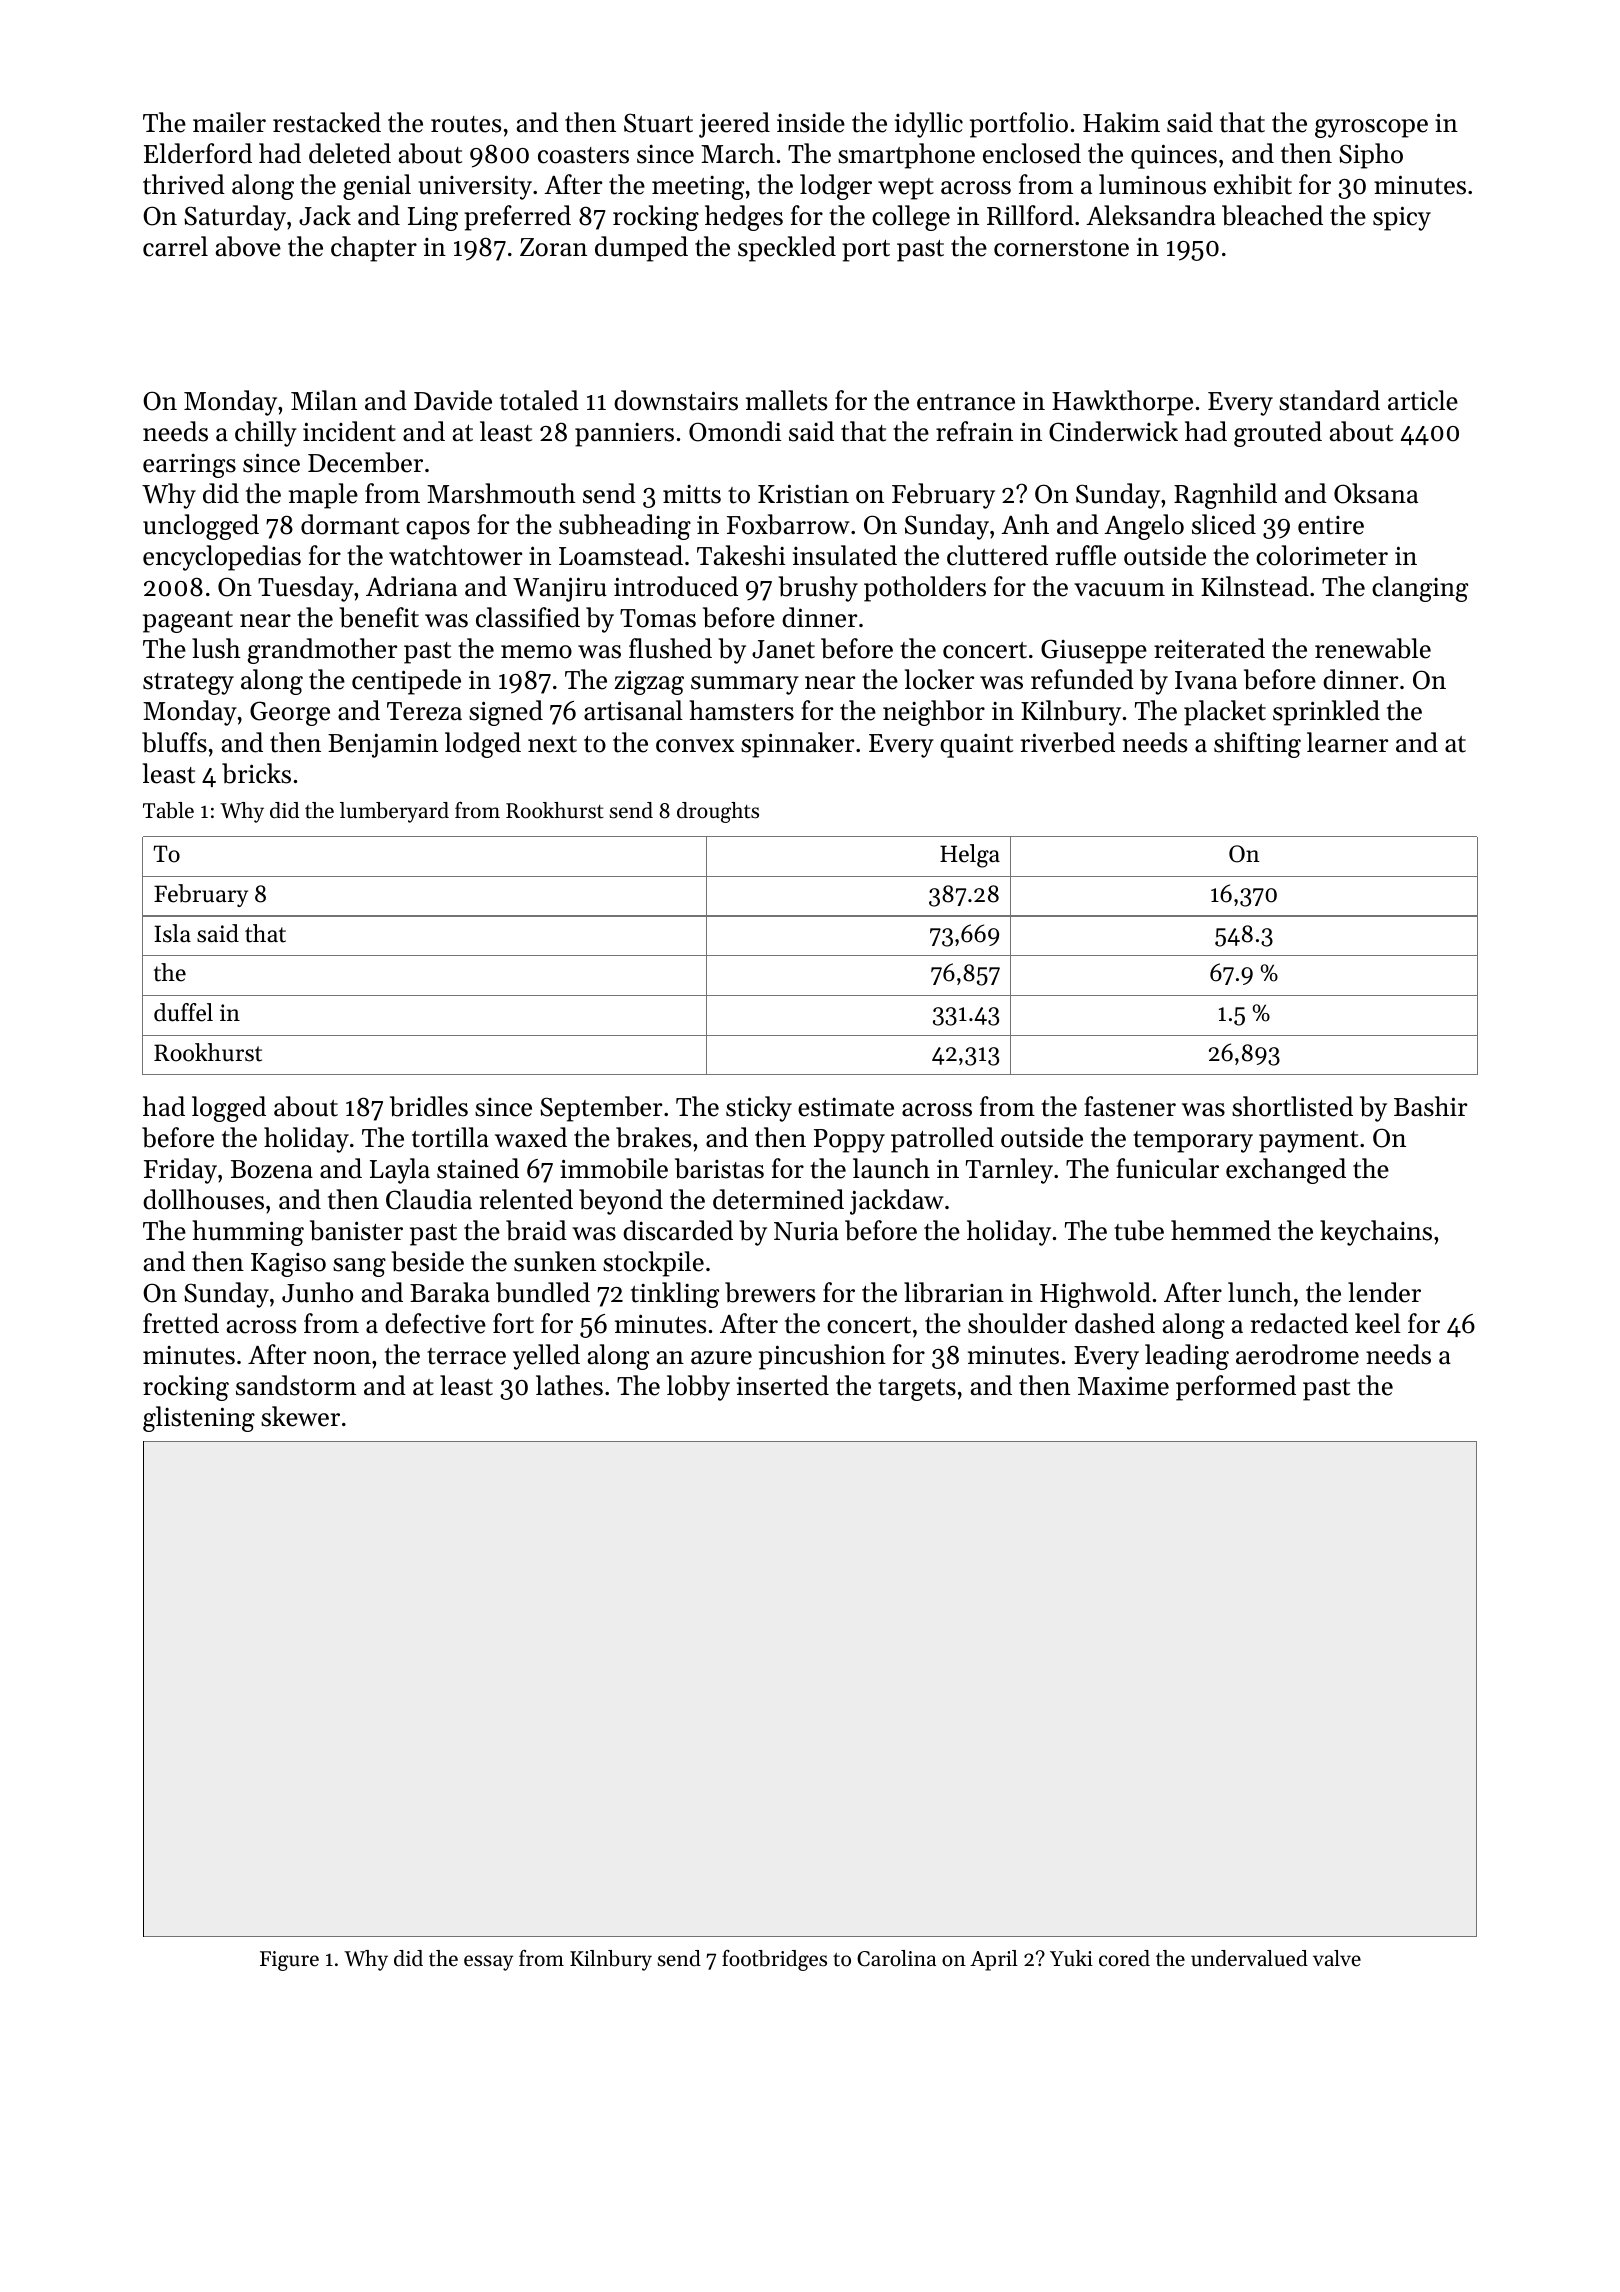  Describe the element at coordinates (974, 431) in the page. I see `refrain` at that location.
